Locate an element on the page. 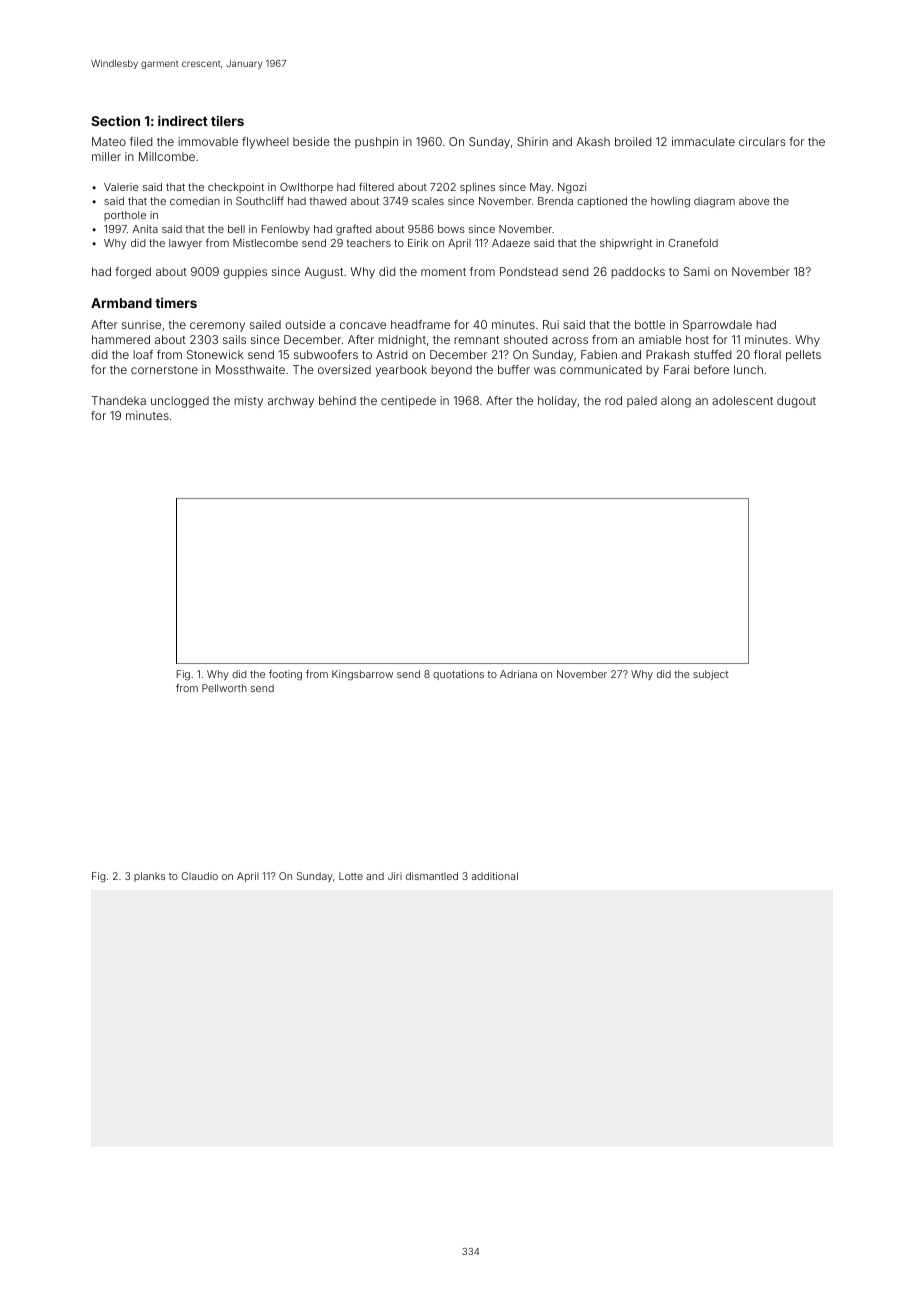 Image resolution: width=924 pixels, height=1308 pixels. broiled is located at coordinates (633, 141).
